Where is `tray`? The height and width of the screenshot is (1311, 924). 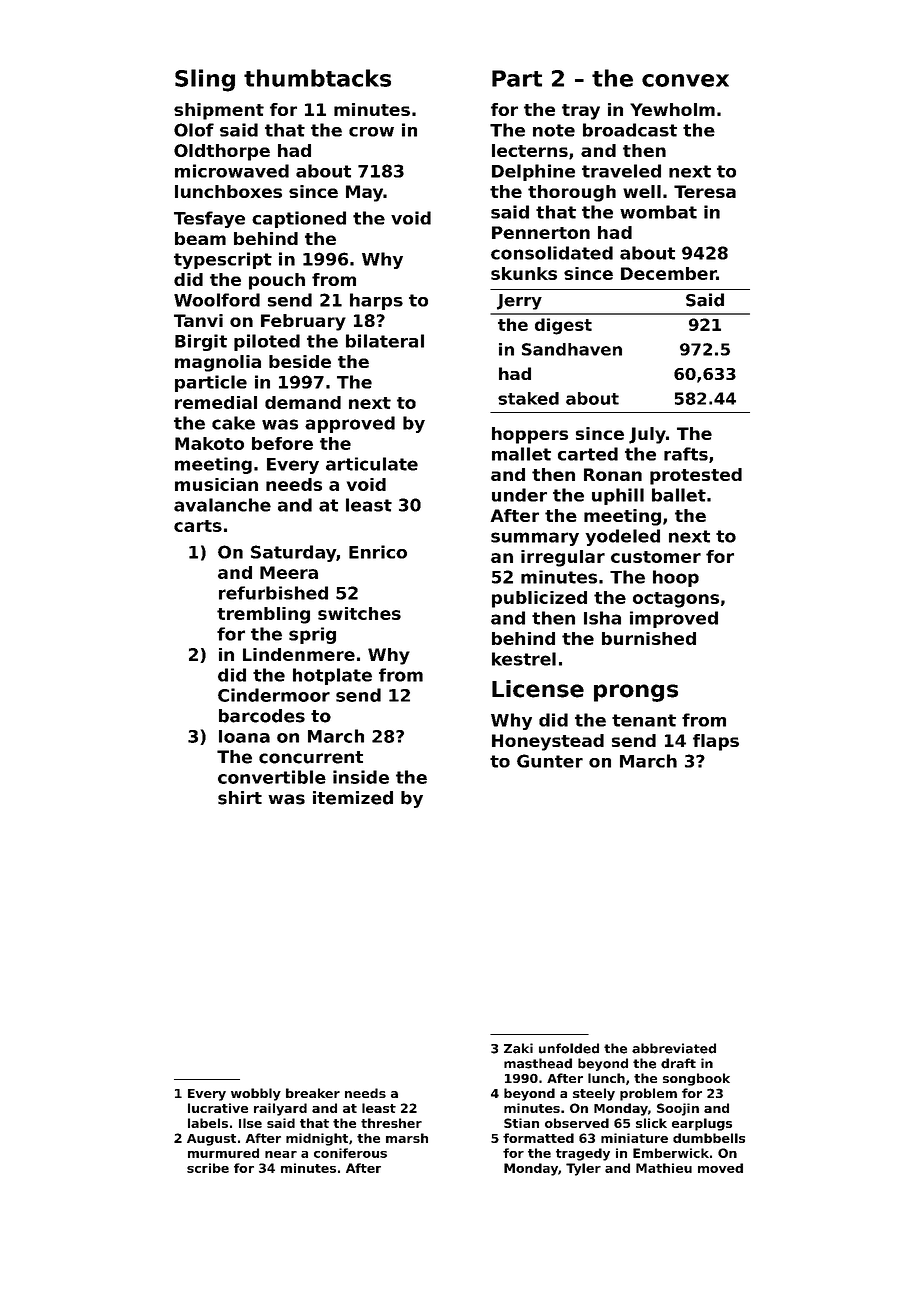 tray is located at coordinates (581, 112).
